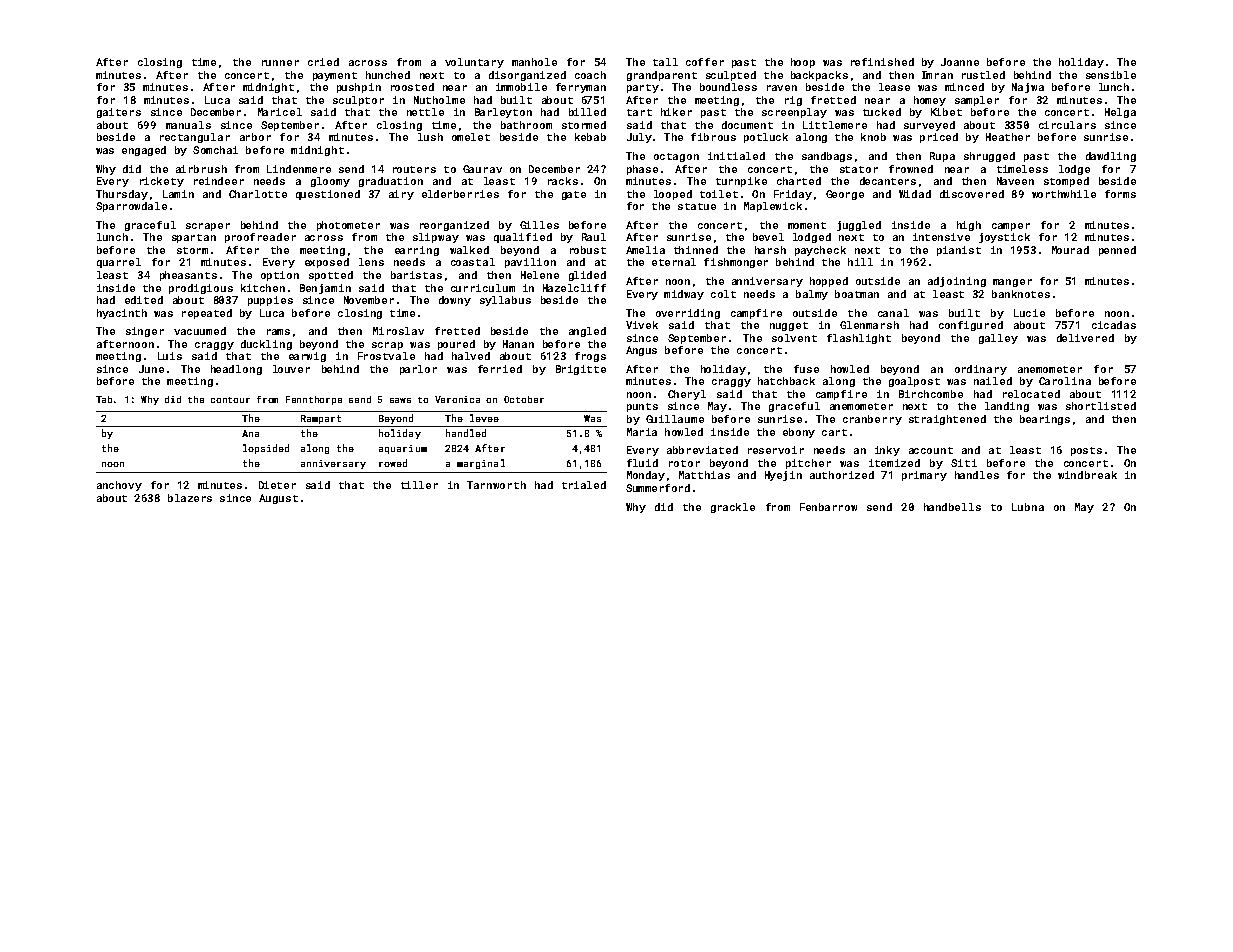 This screenshot has width=1233, height=952. What do you see at coordinates (1111, 75) in the screenshot?
I see `sensible` at bounding box center [1111, 75].
